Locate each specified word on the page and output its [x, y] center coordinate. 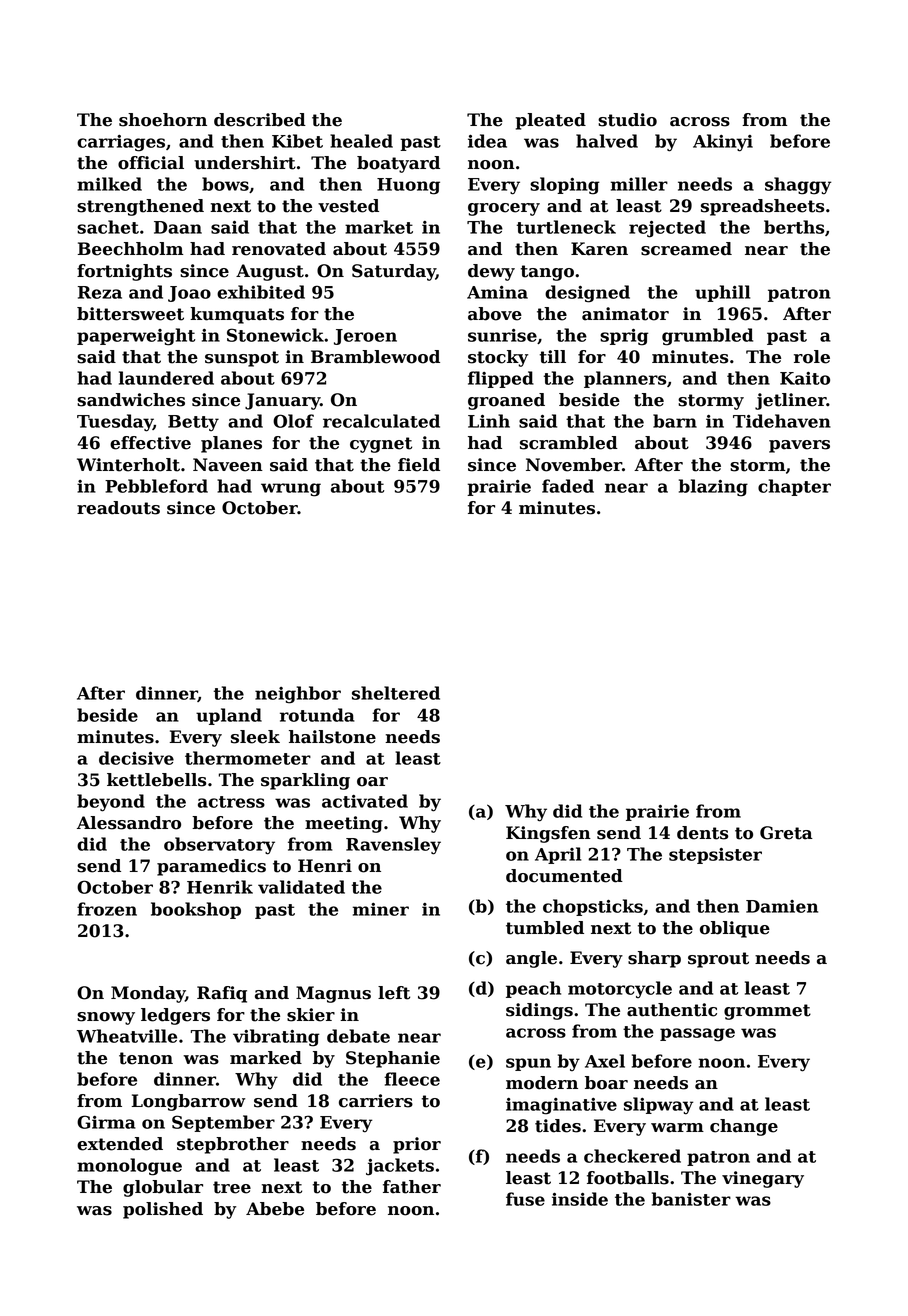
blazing [713, 488]
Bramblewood [375, 357]
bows [225, 184]
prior [417, 1145]
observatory [219, 846]
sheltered [396, 693]
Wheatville [127, 1036]
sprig [624, 337]
